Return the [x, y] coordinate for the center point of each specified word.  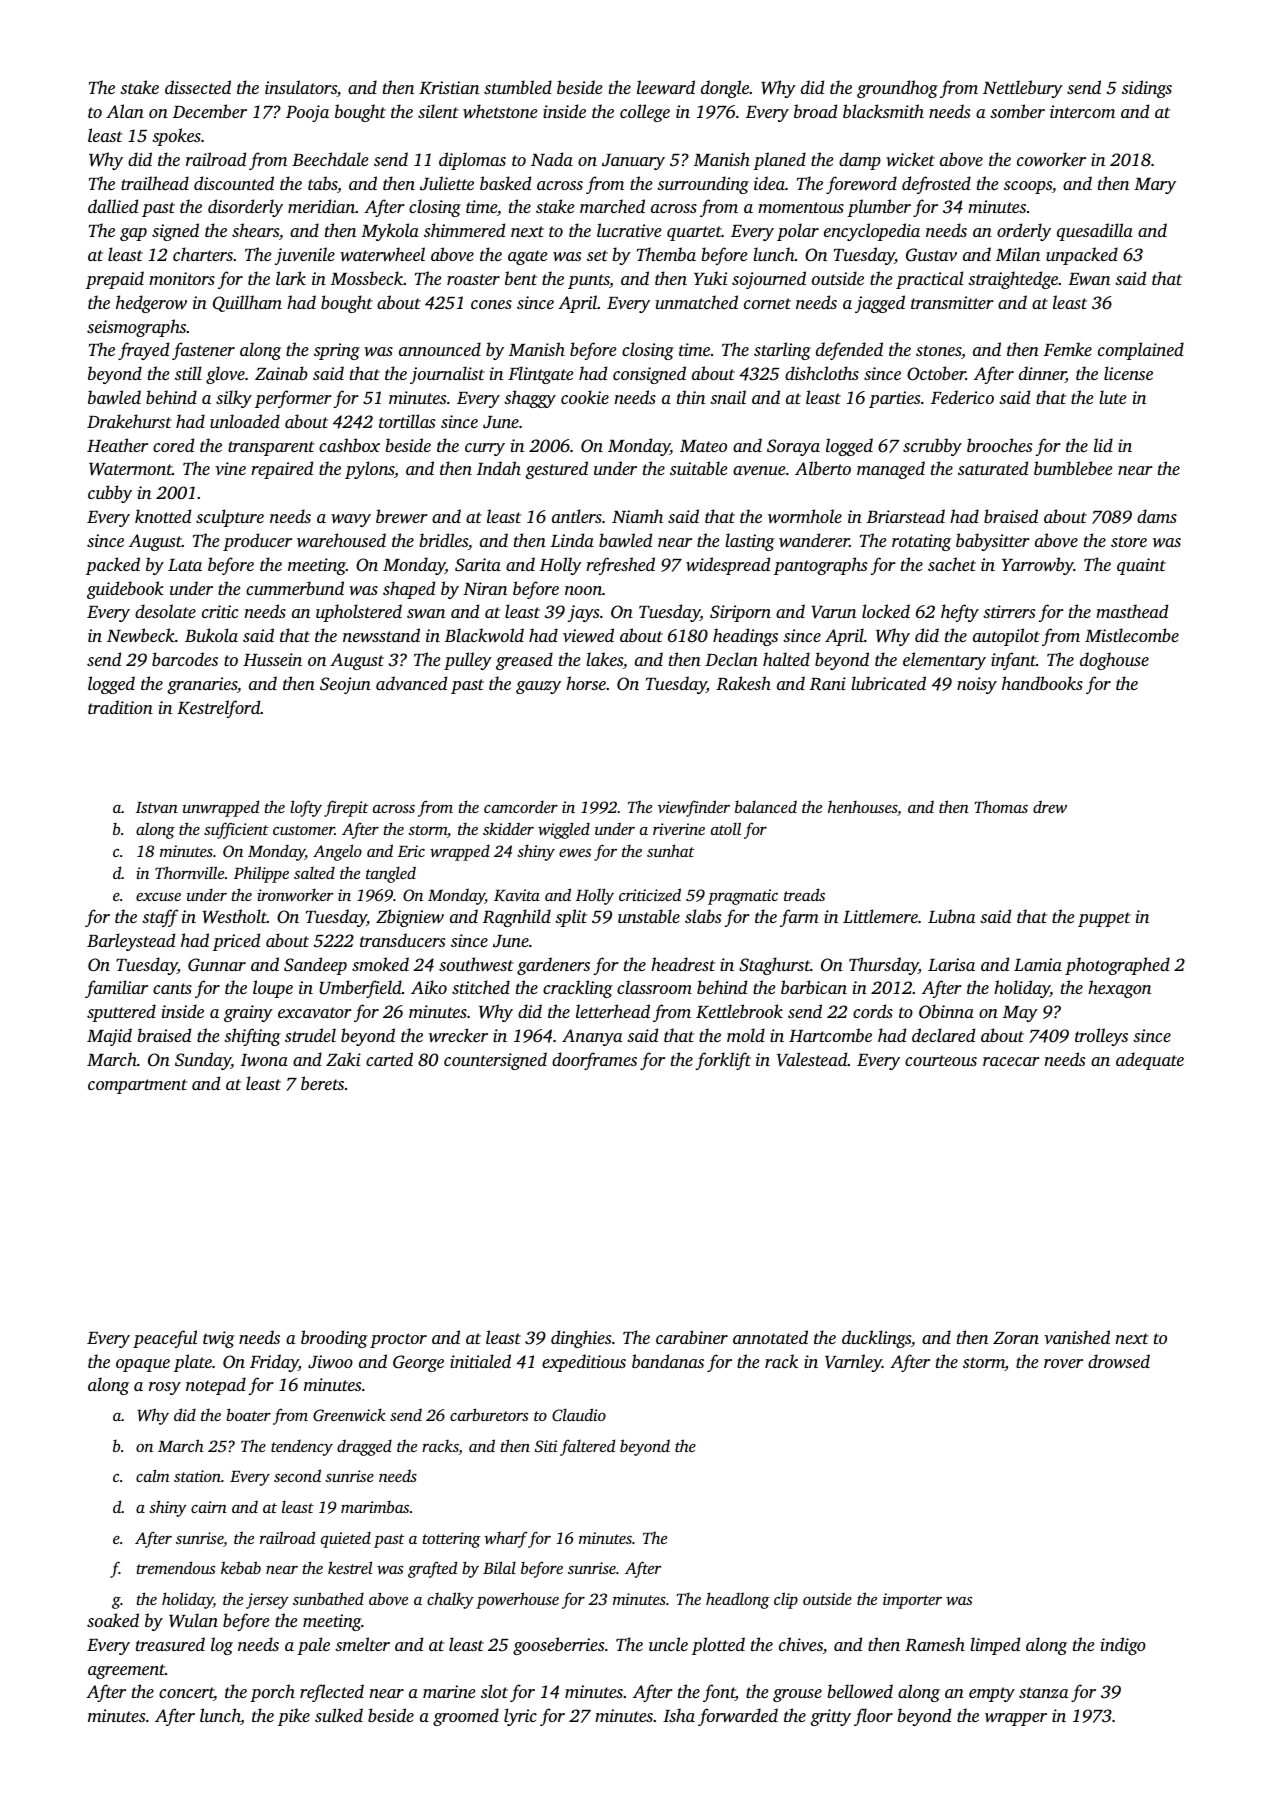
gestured [556, 470]
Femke [1068, 349]
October [936, 373]
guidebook [125, 590]
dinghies [581, 1339]
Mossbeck [367, 278]
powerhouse [517, 1600]
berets [322, 1083]
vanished [1077, 1337]
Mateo [703, 446]
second [297, 1475]
